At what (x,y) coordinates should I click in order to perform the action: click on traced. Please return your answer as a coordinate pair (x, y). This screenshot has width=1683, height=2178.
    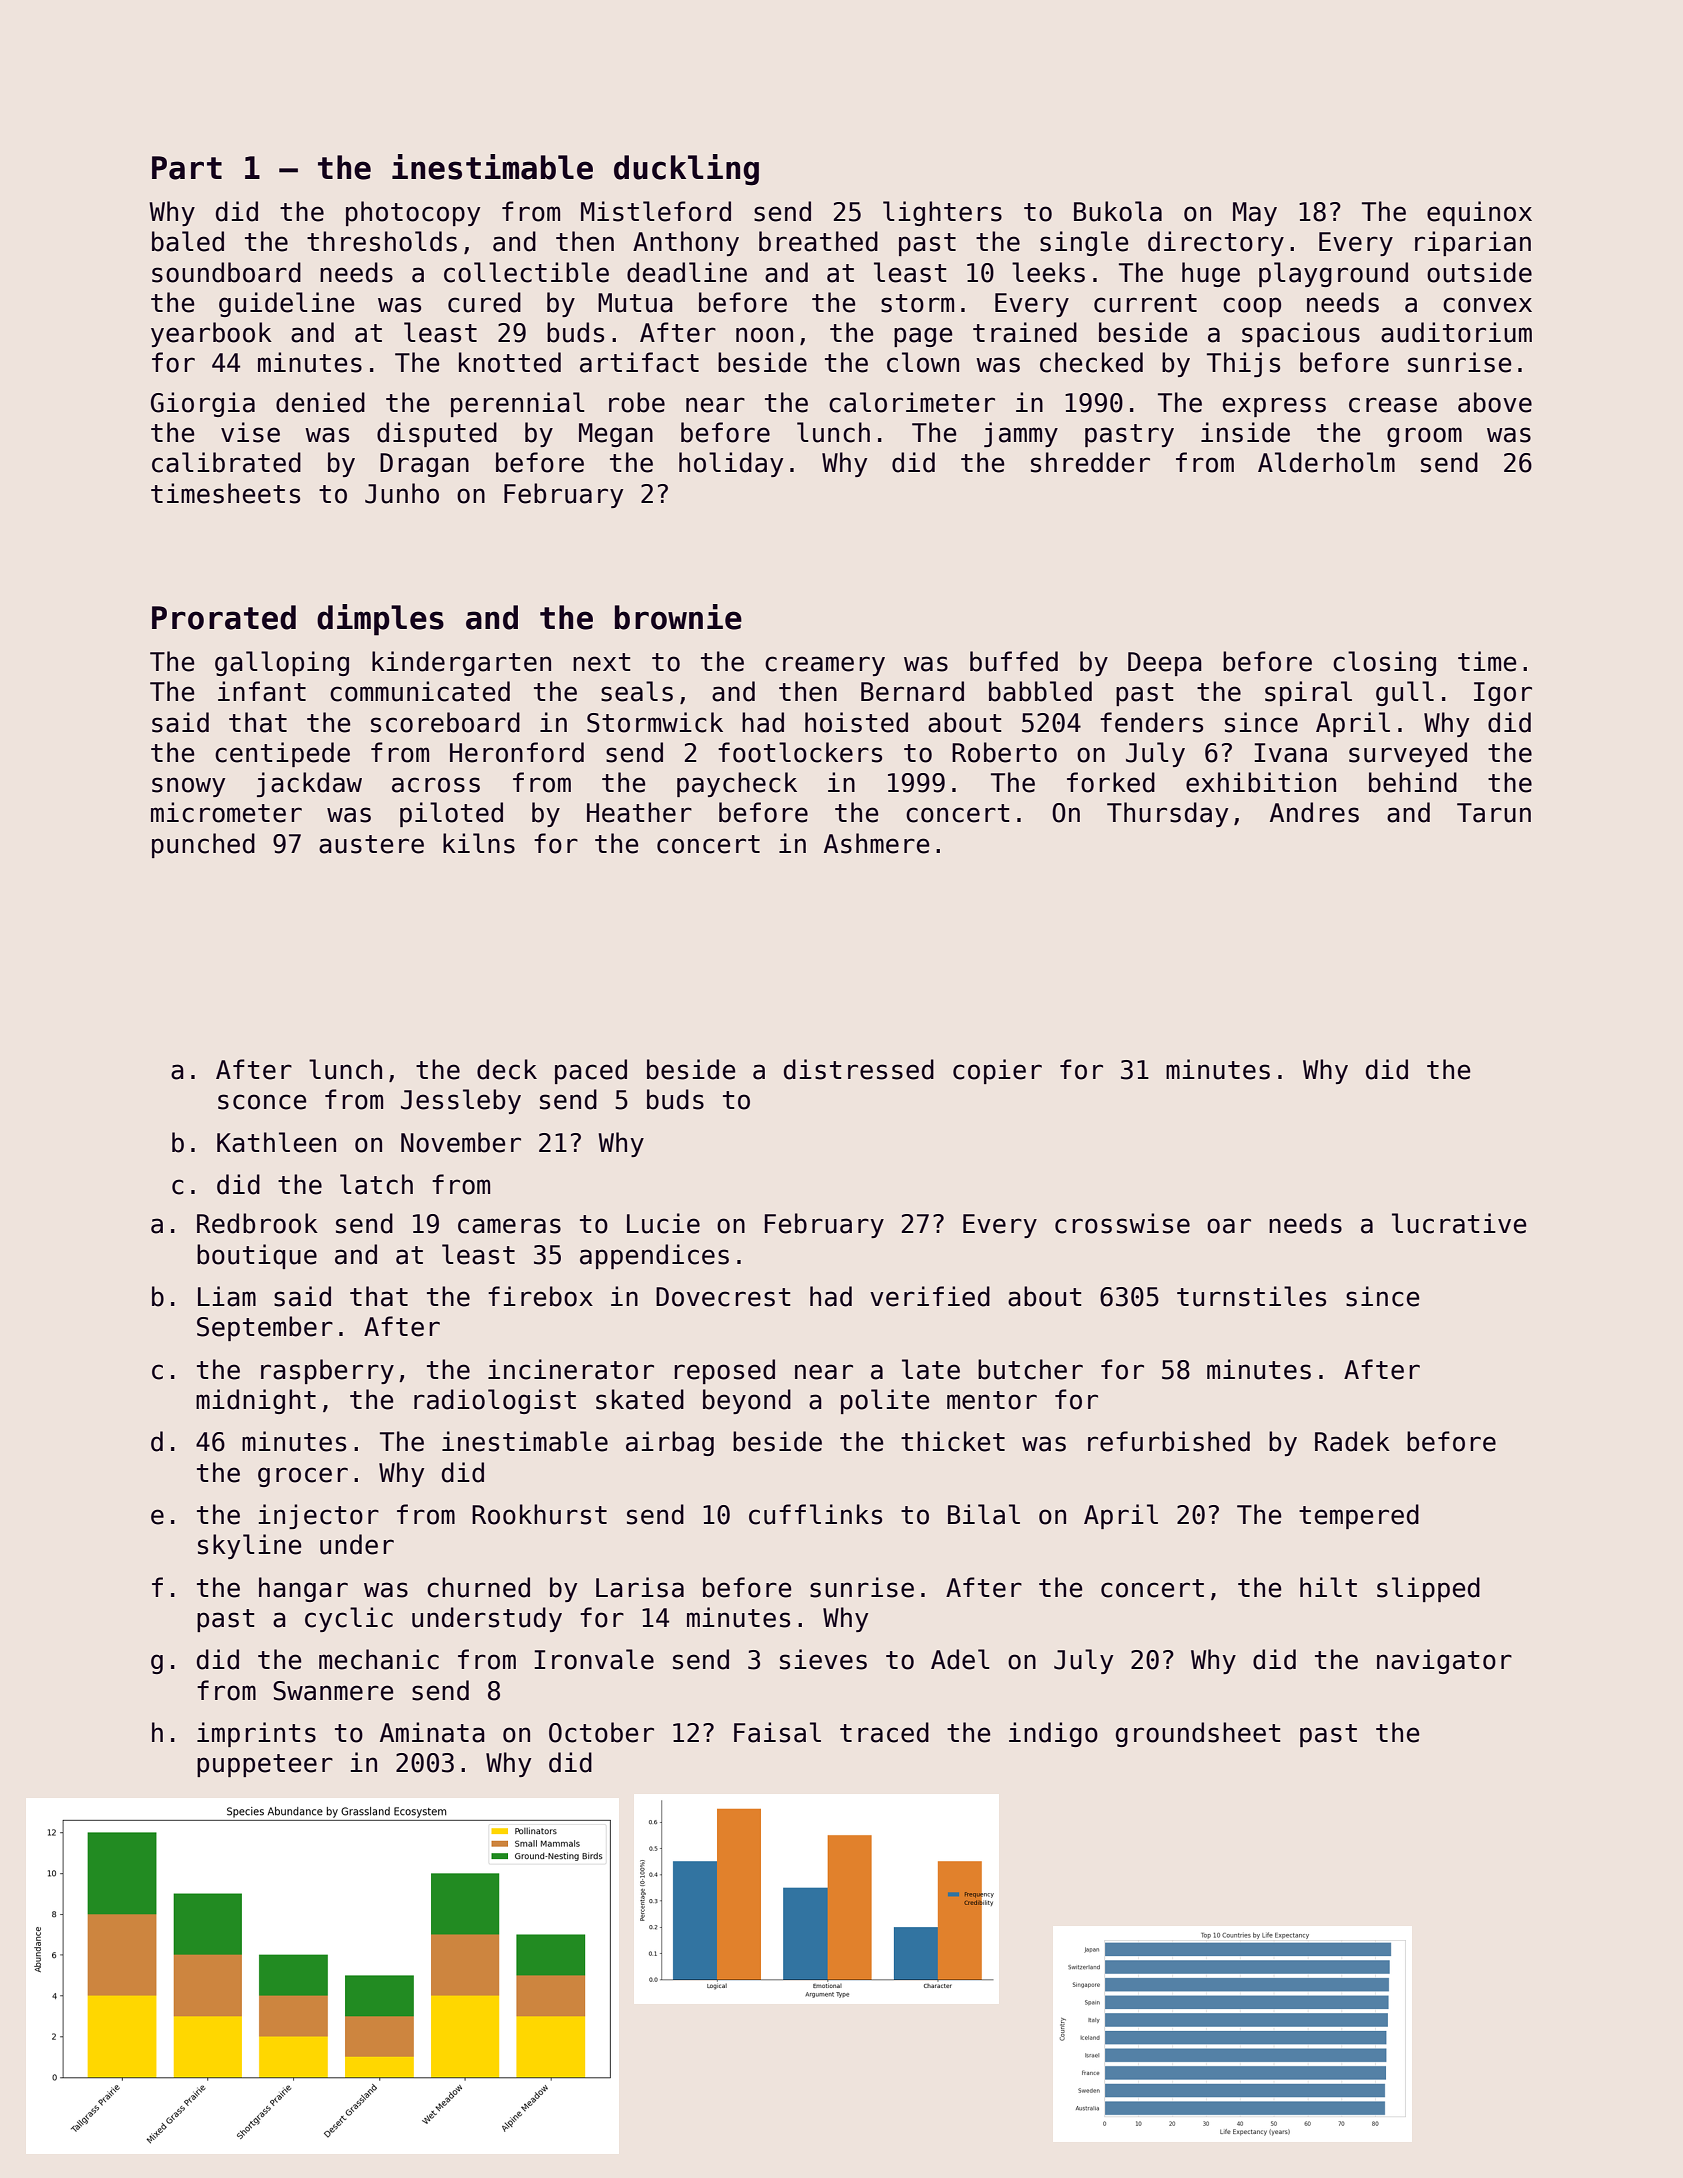
    Looking at the image, I should click on (884, 1732).
